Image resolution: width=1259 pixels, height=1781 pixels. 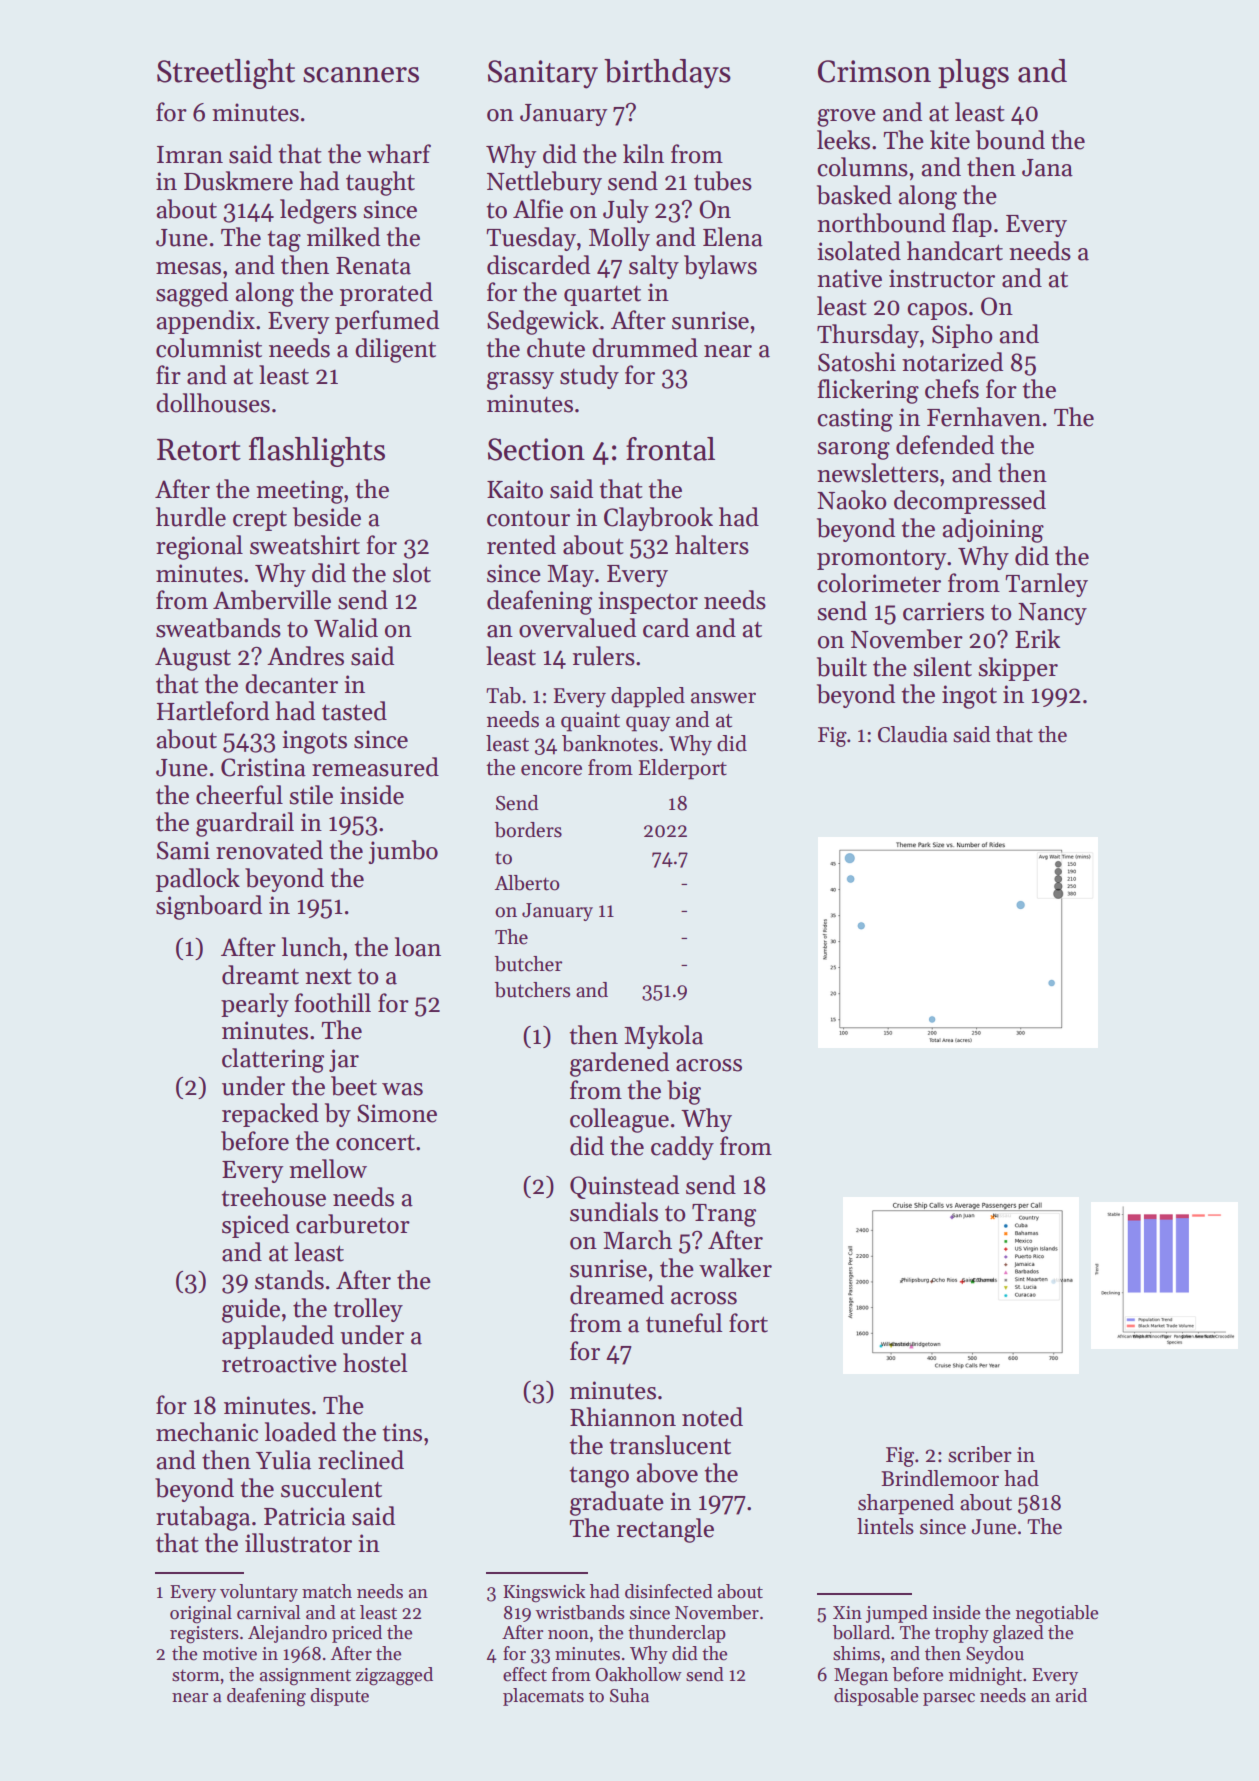 I want to click on birthdays, so click(x=667, y=74).
